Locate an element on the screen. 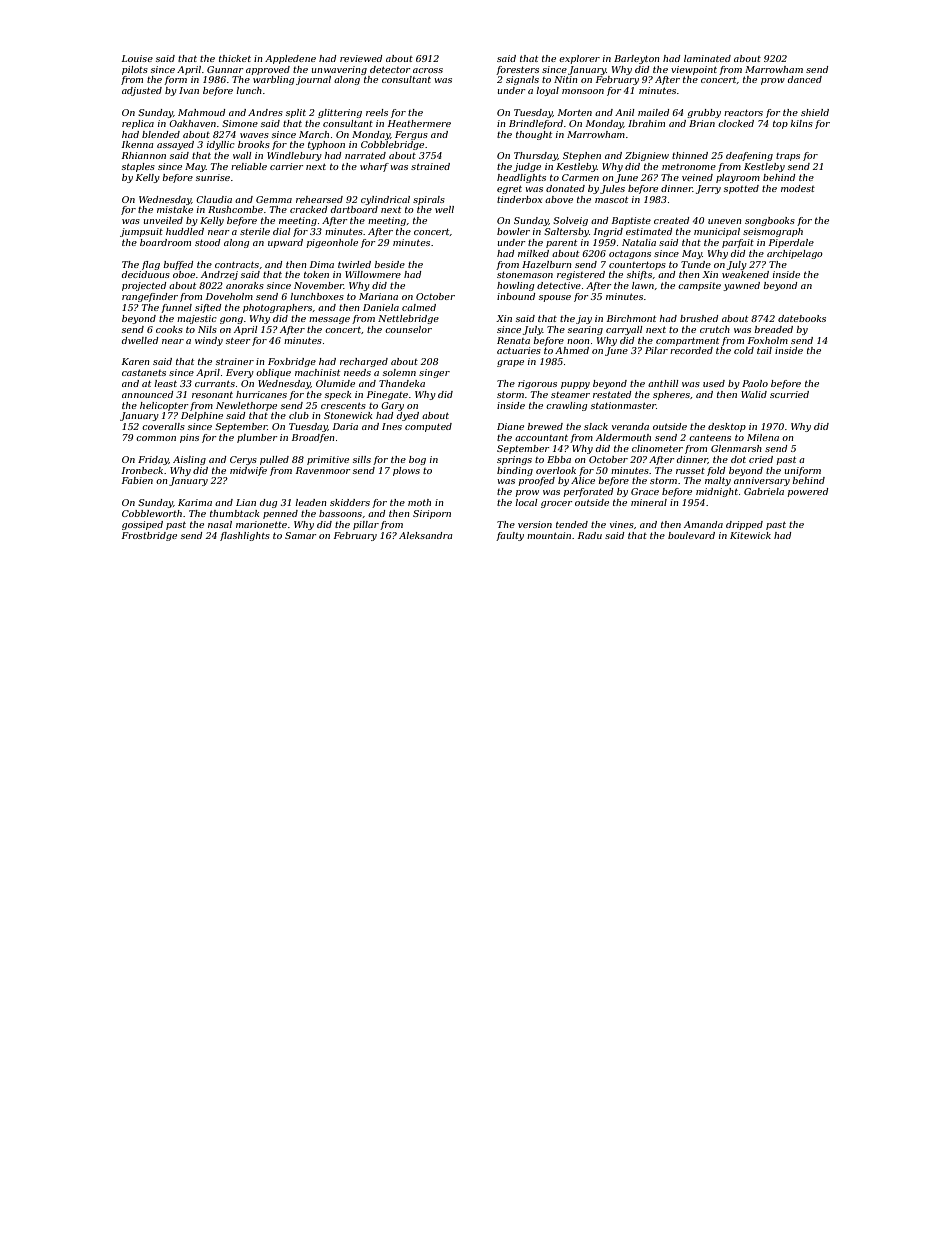  lawn is located at coordinates (643, 285).
